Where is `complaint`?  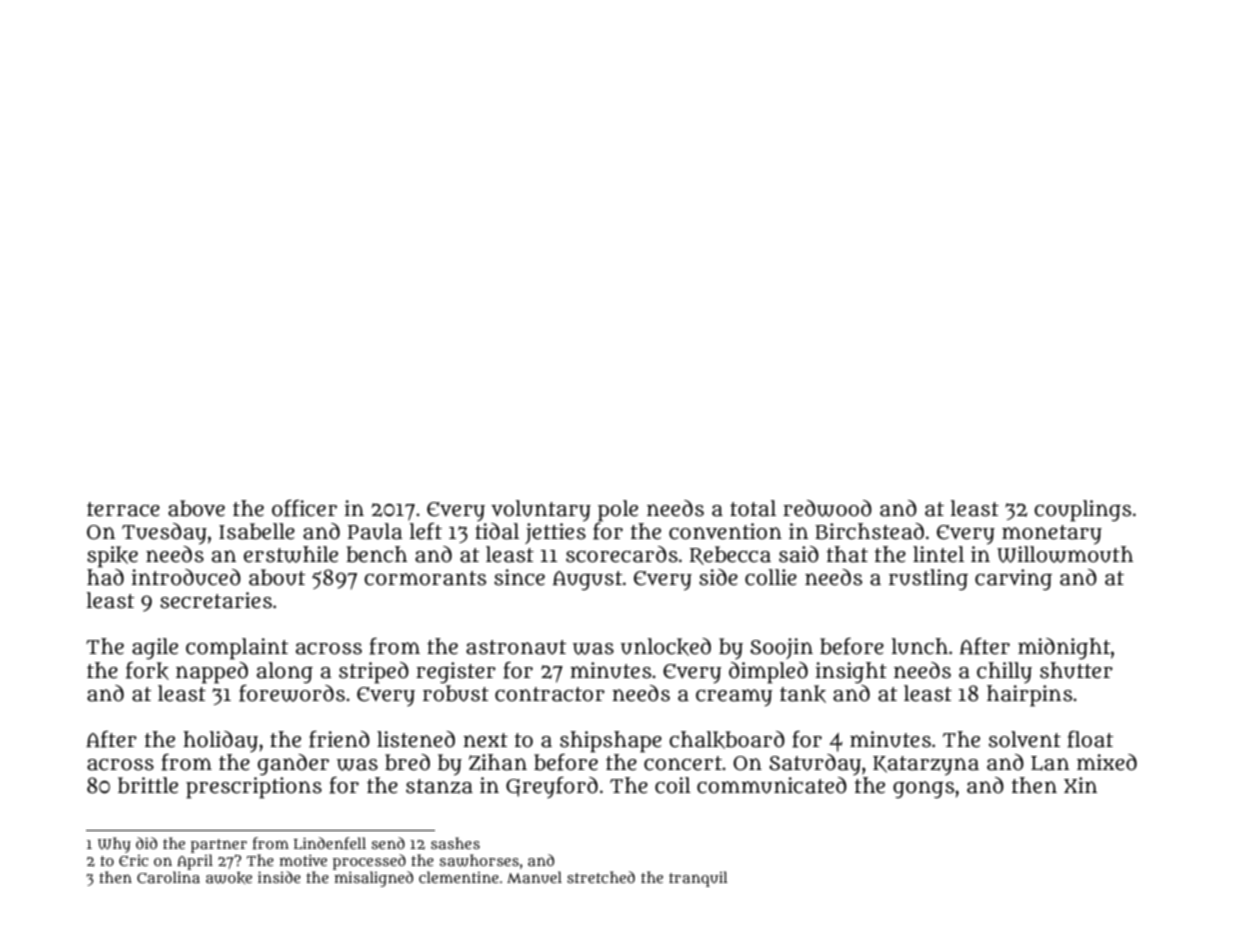 complaint is located at coordinates (237, 649).
